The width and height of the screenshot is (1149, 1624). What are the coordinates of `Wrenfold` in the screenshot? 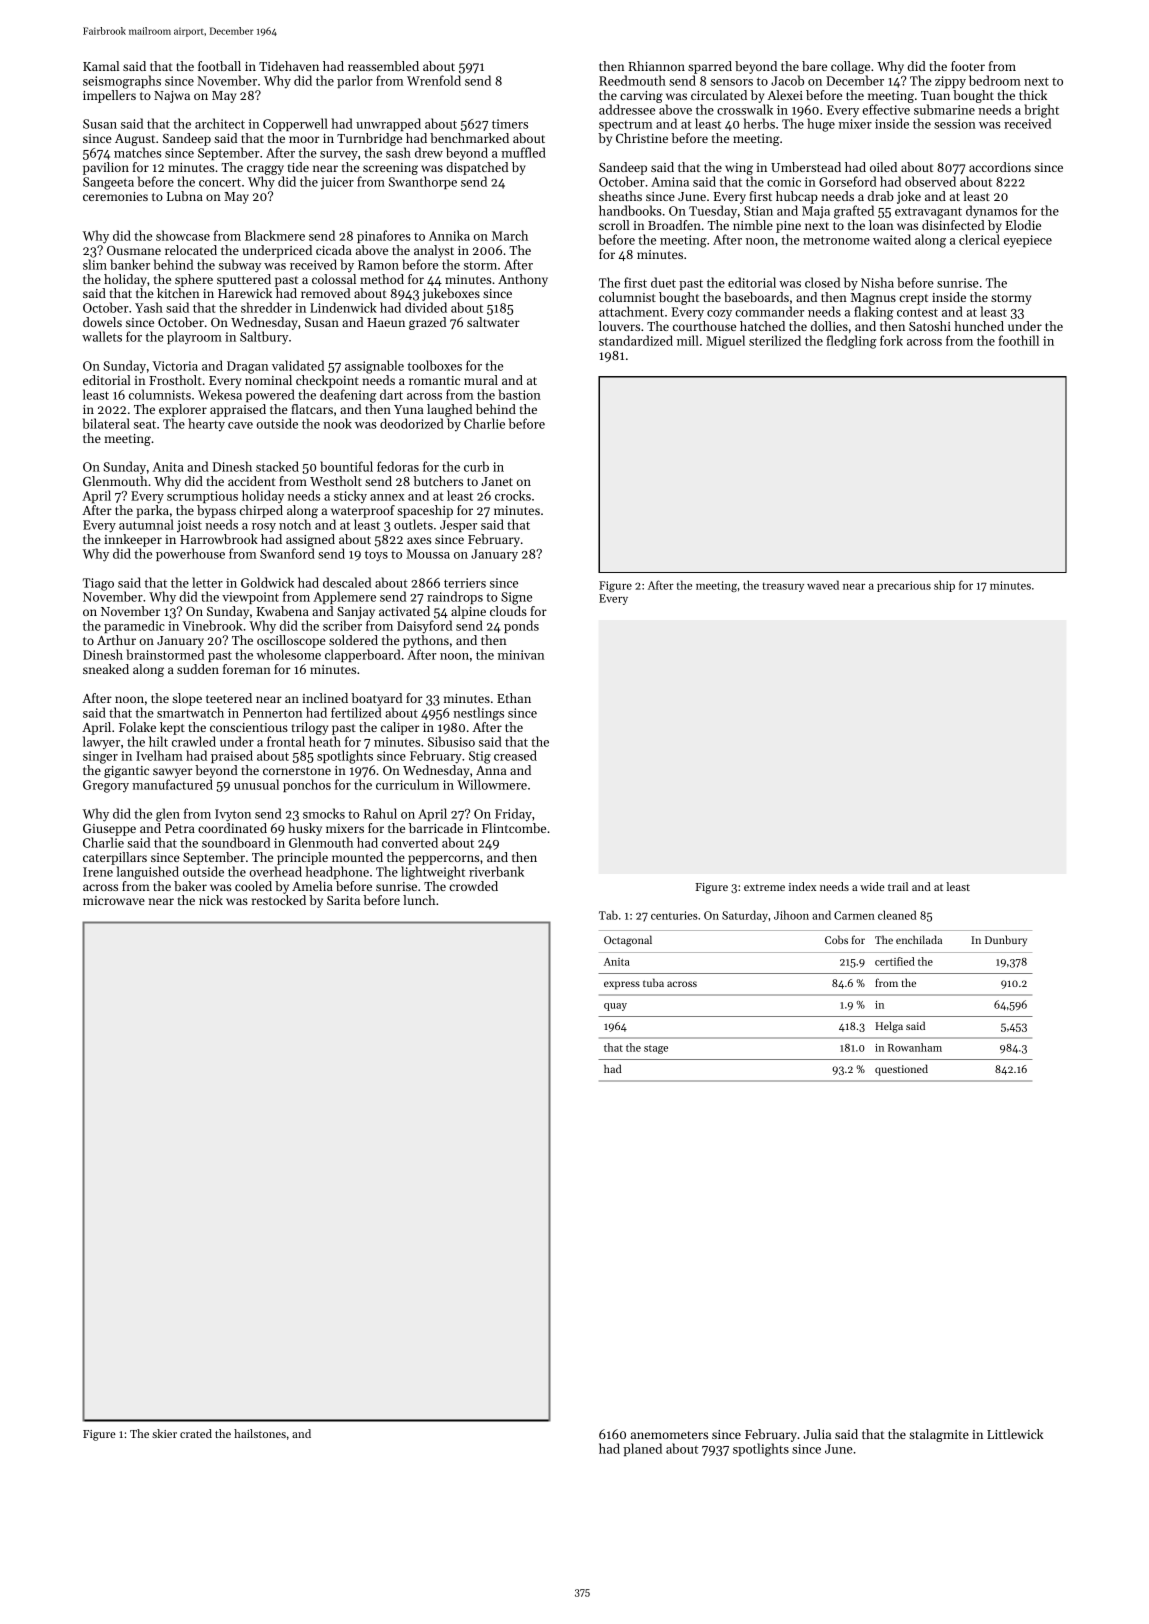 It's located at (434, 80).
